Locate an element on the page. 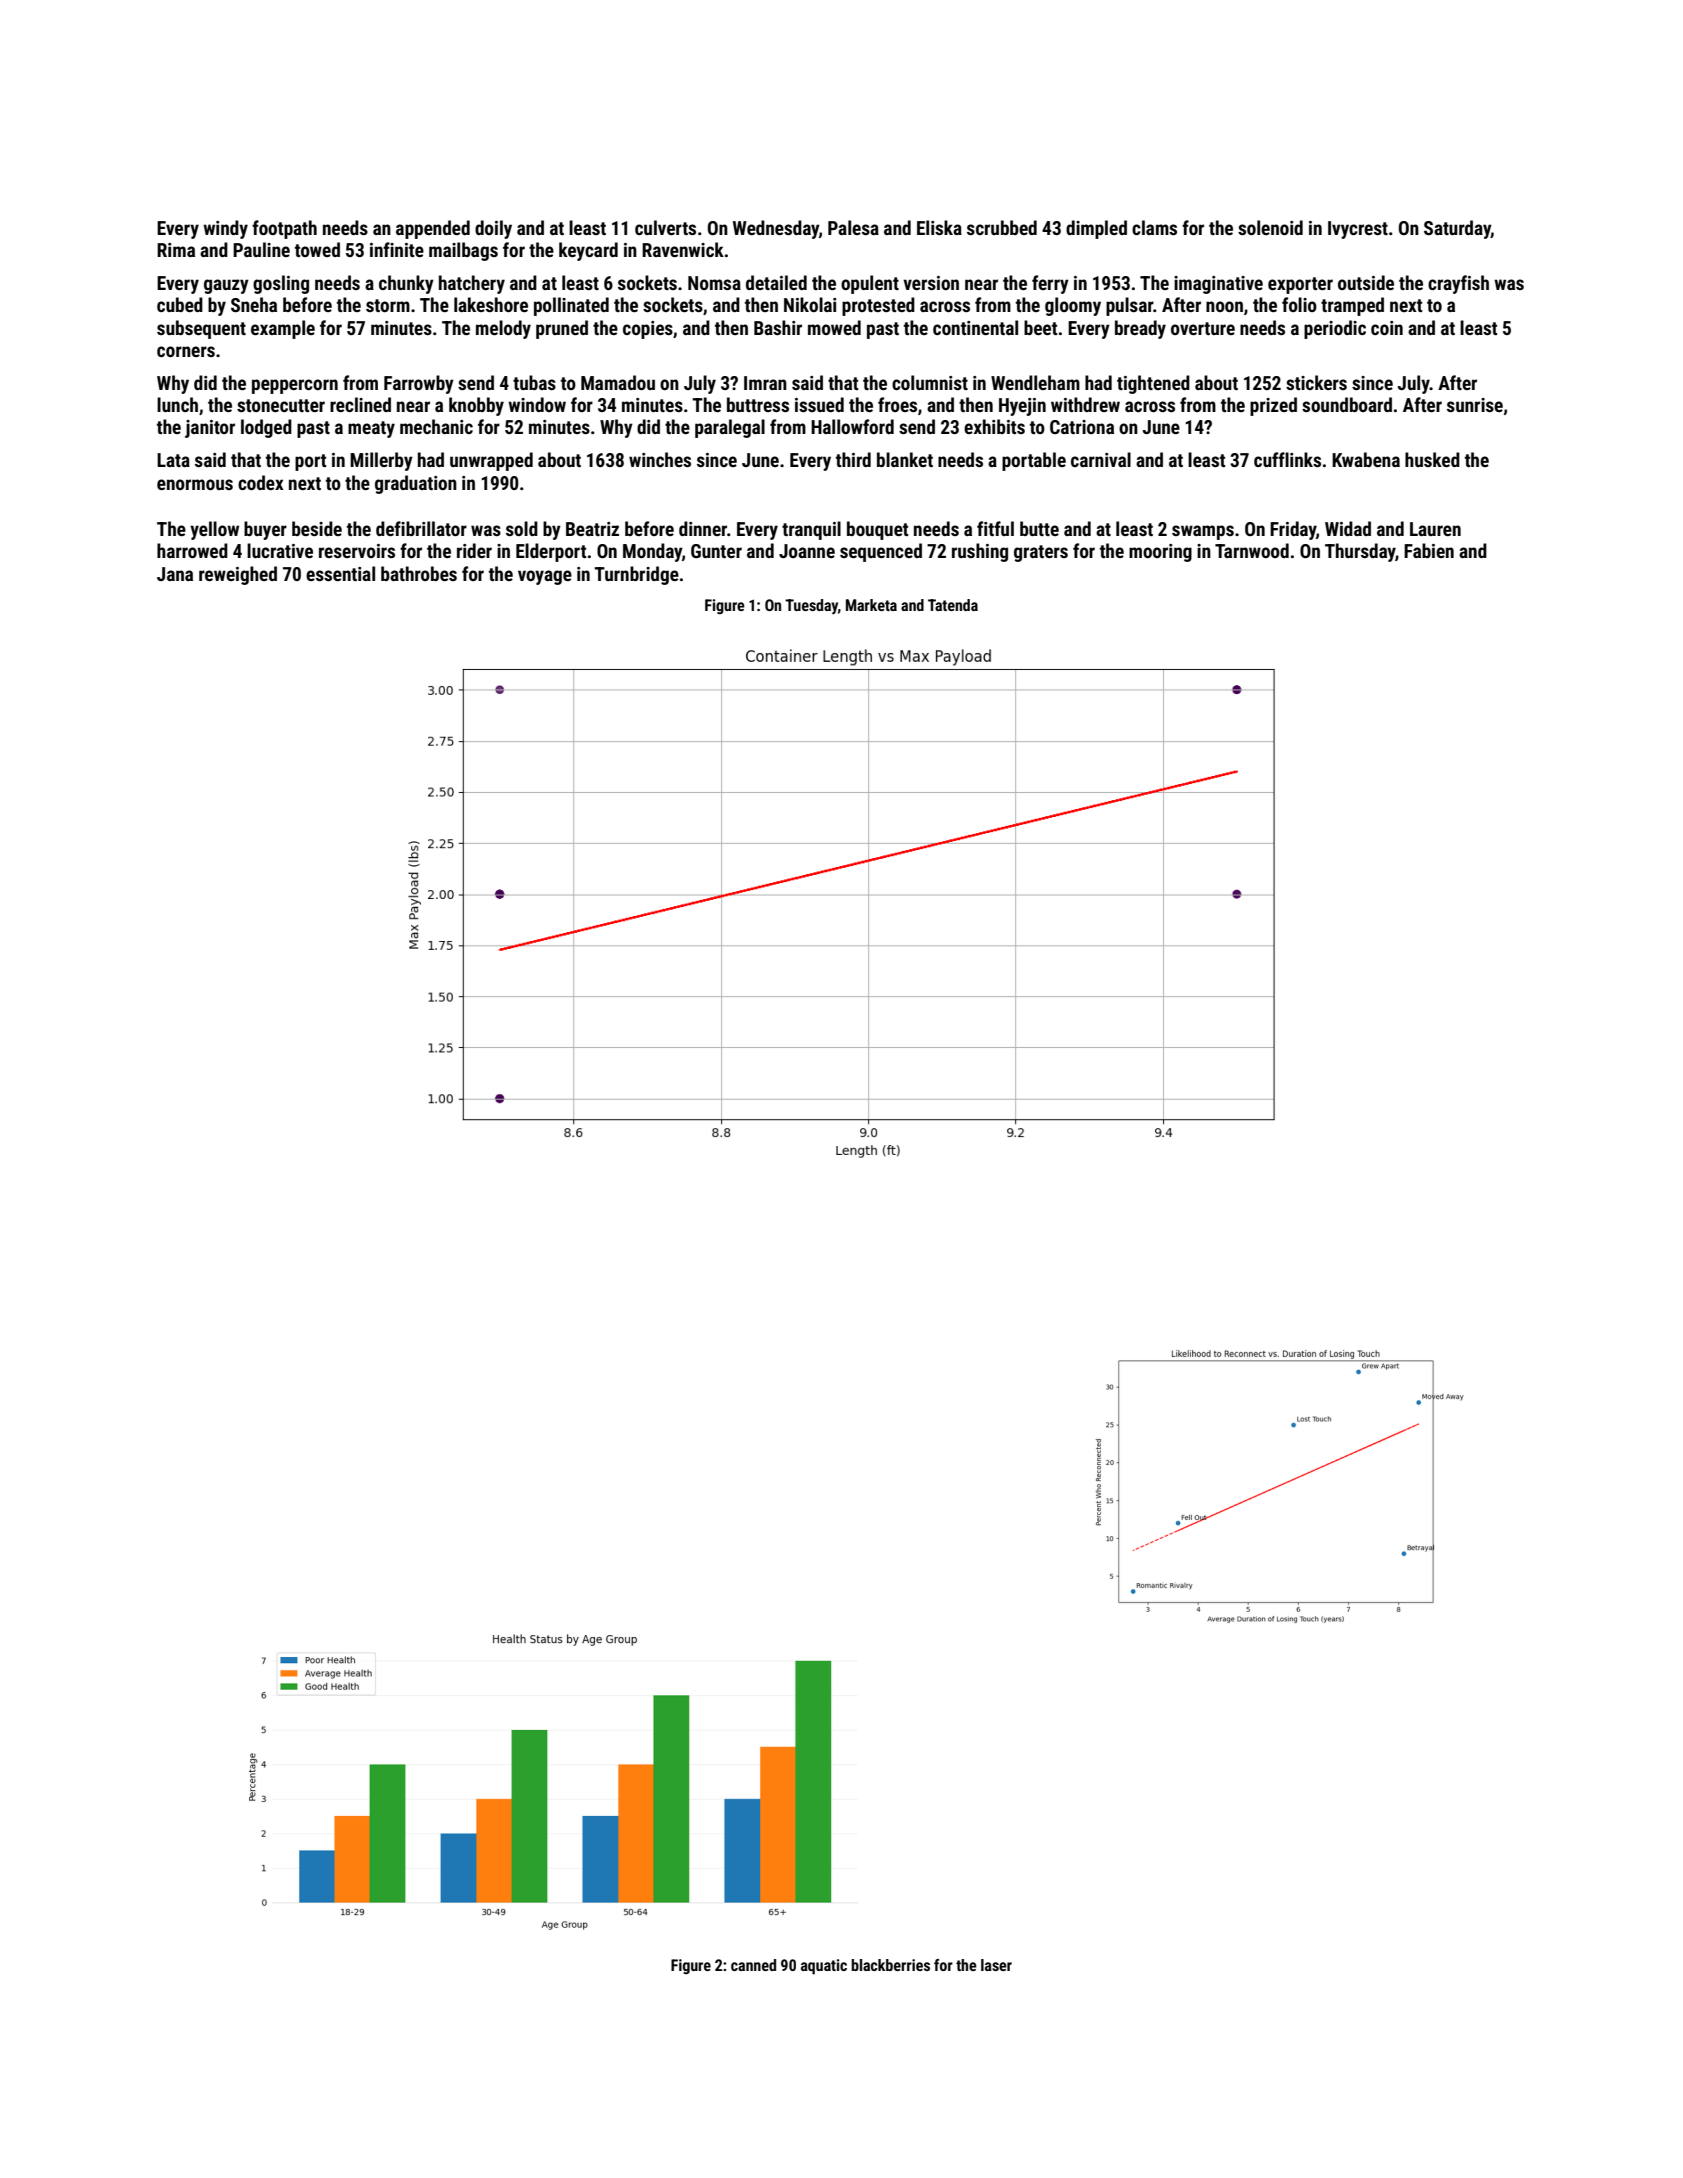 This document has width=1683, height=2178. Tatenda is located at coordinates (953, 605).
